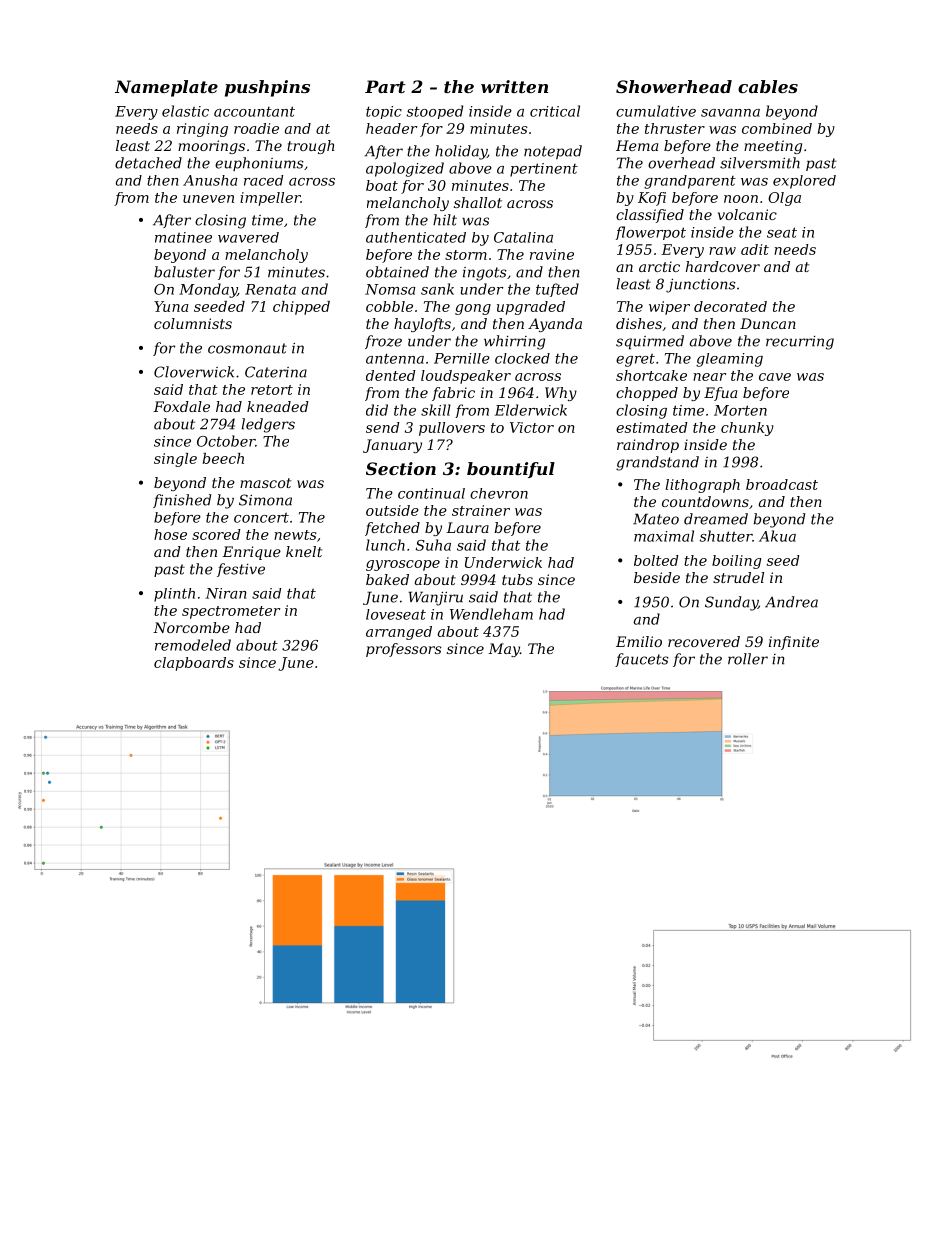 The image size is (952, 1233). Describe the element at coordinates (170, 534) in the page. I see `hose` at that location.
